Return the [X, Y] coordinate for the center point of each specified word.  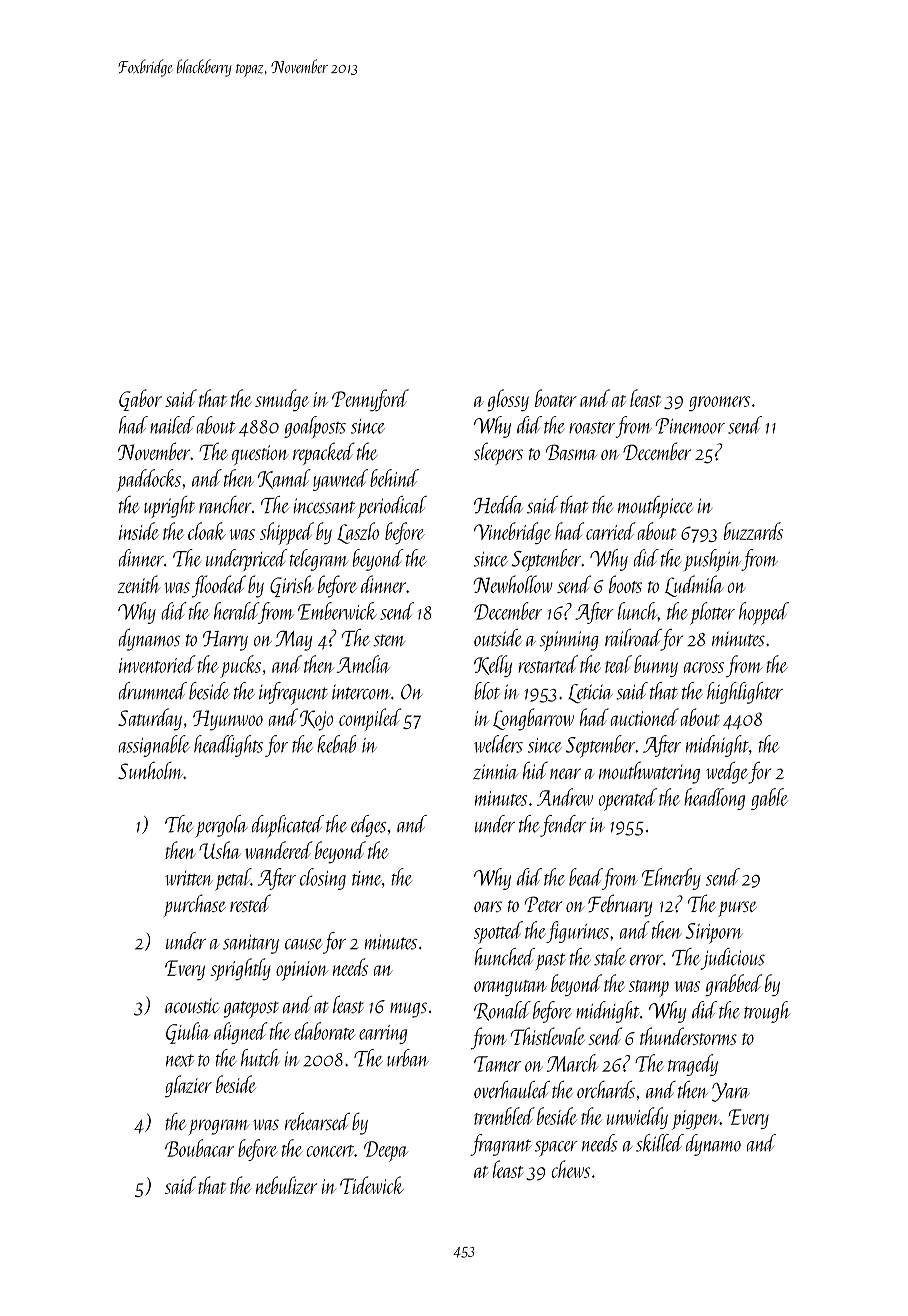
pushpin [712, 560]
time [367, 878]
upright [169, 507]
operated [628, 799]
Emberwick [337, 611]
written [189, 878]
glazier [188, 1086]
